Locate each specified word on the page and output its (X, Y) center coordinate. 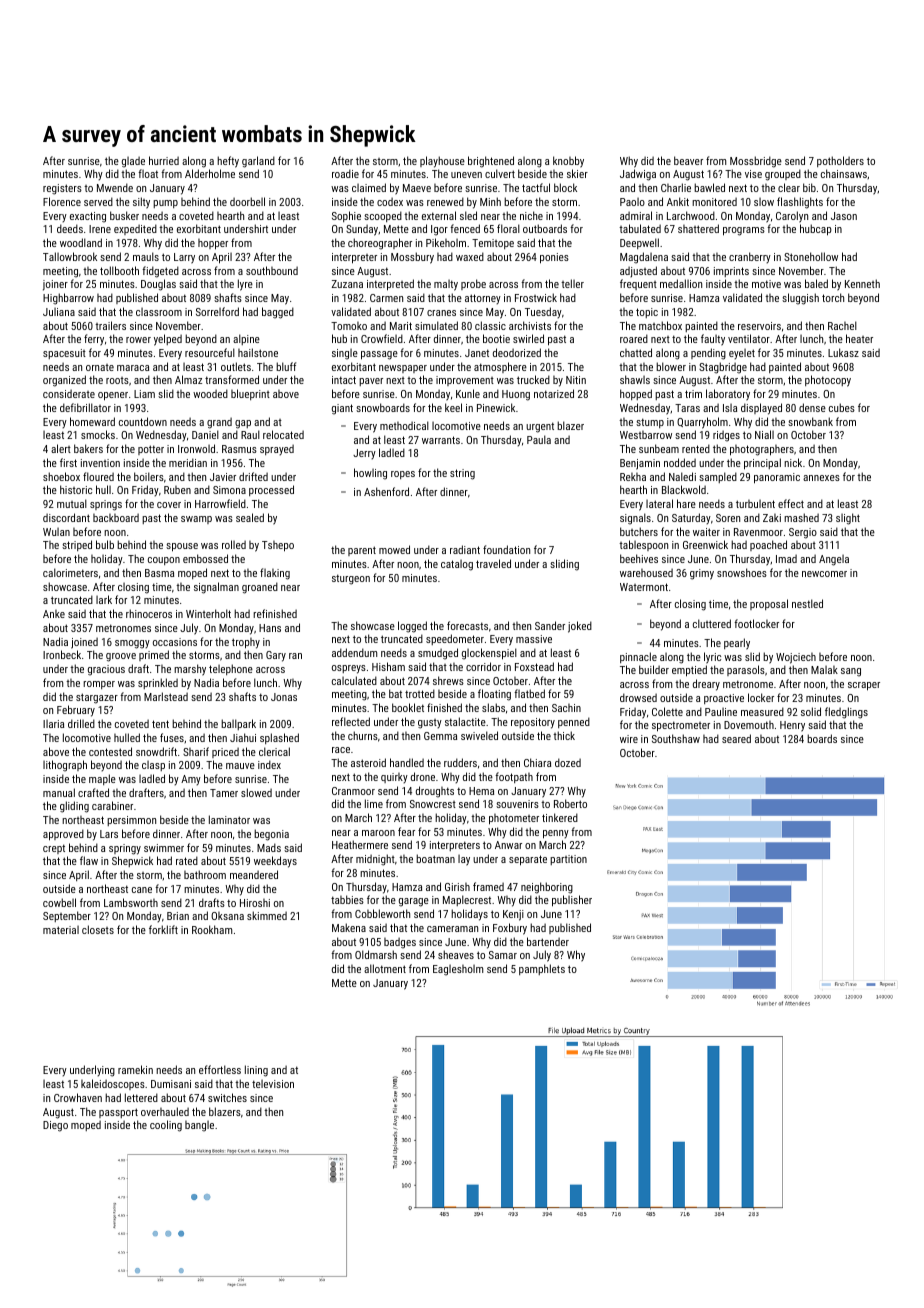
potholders (840, 161)
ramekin (135, 1069)
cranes (441, 313)
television (273, 1084)
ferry (94, 340)
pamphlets (542, 969)
